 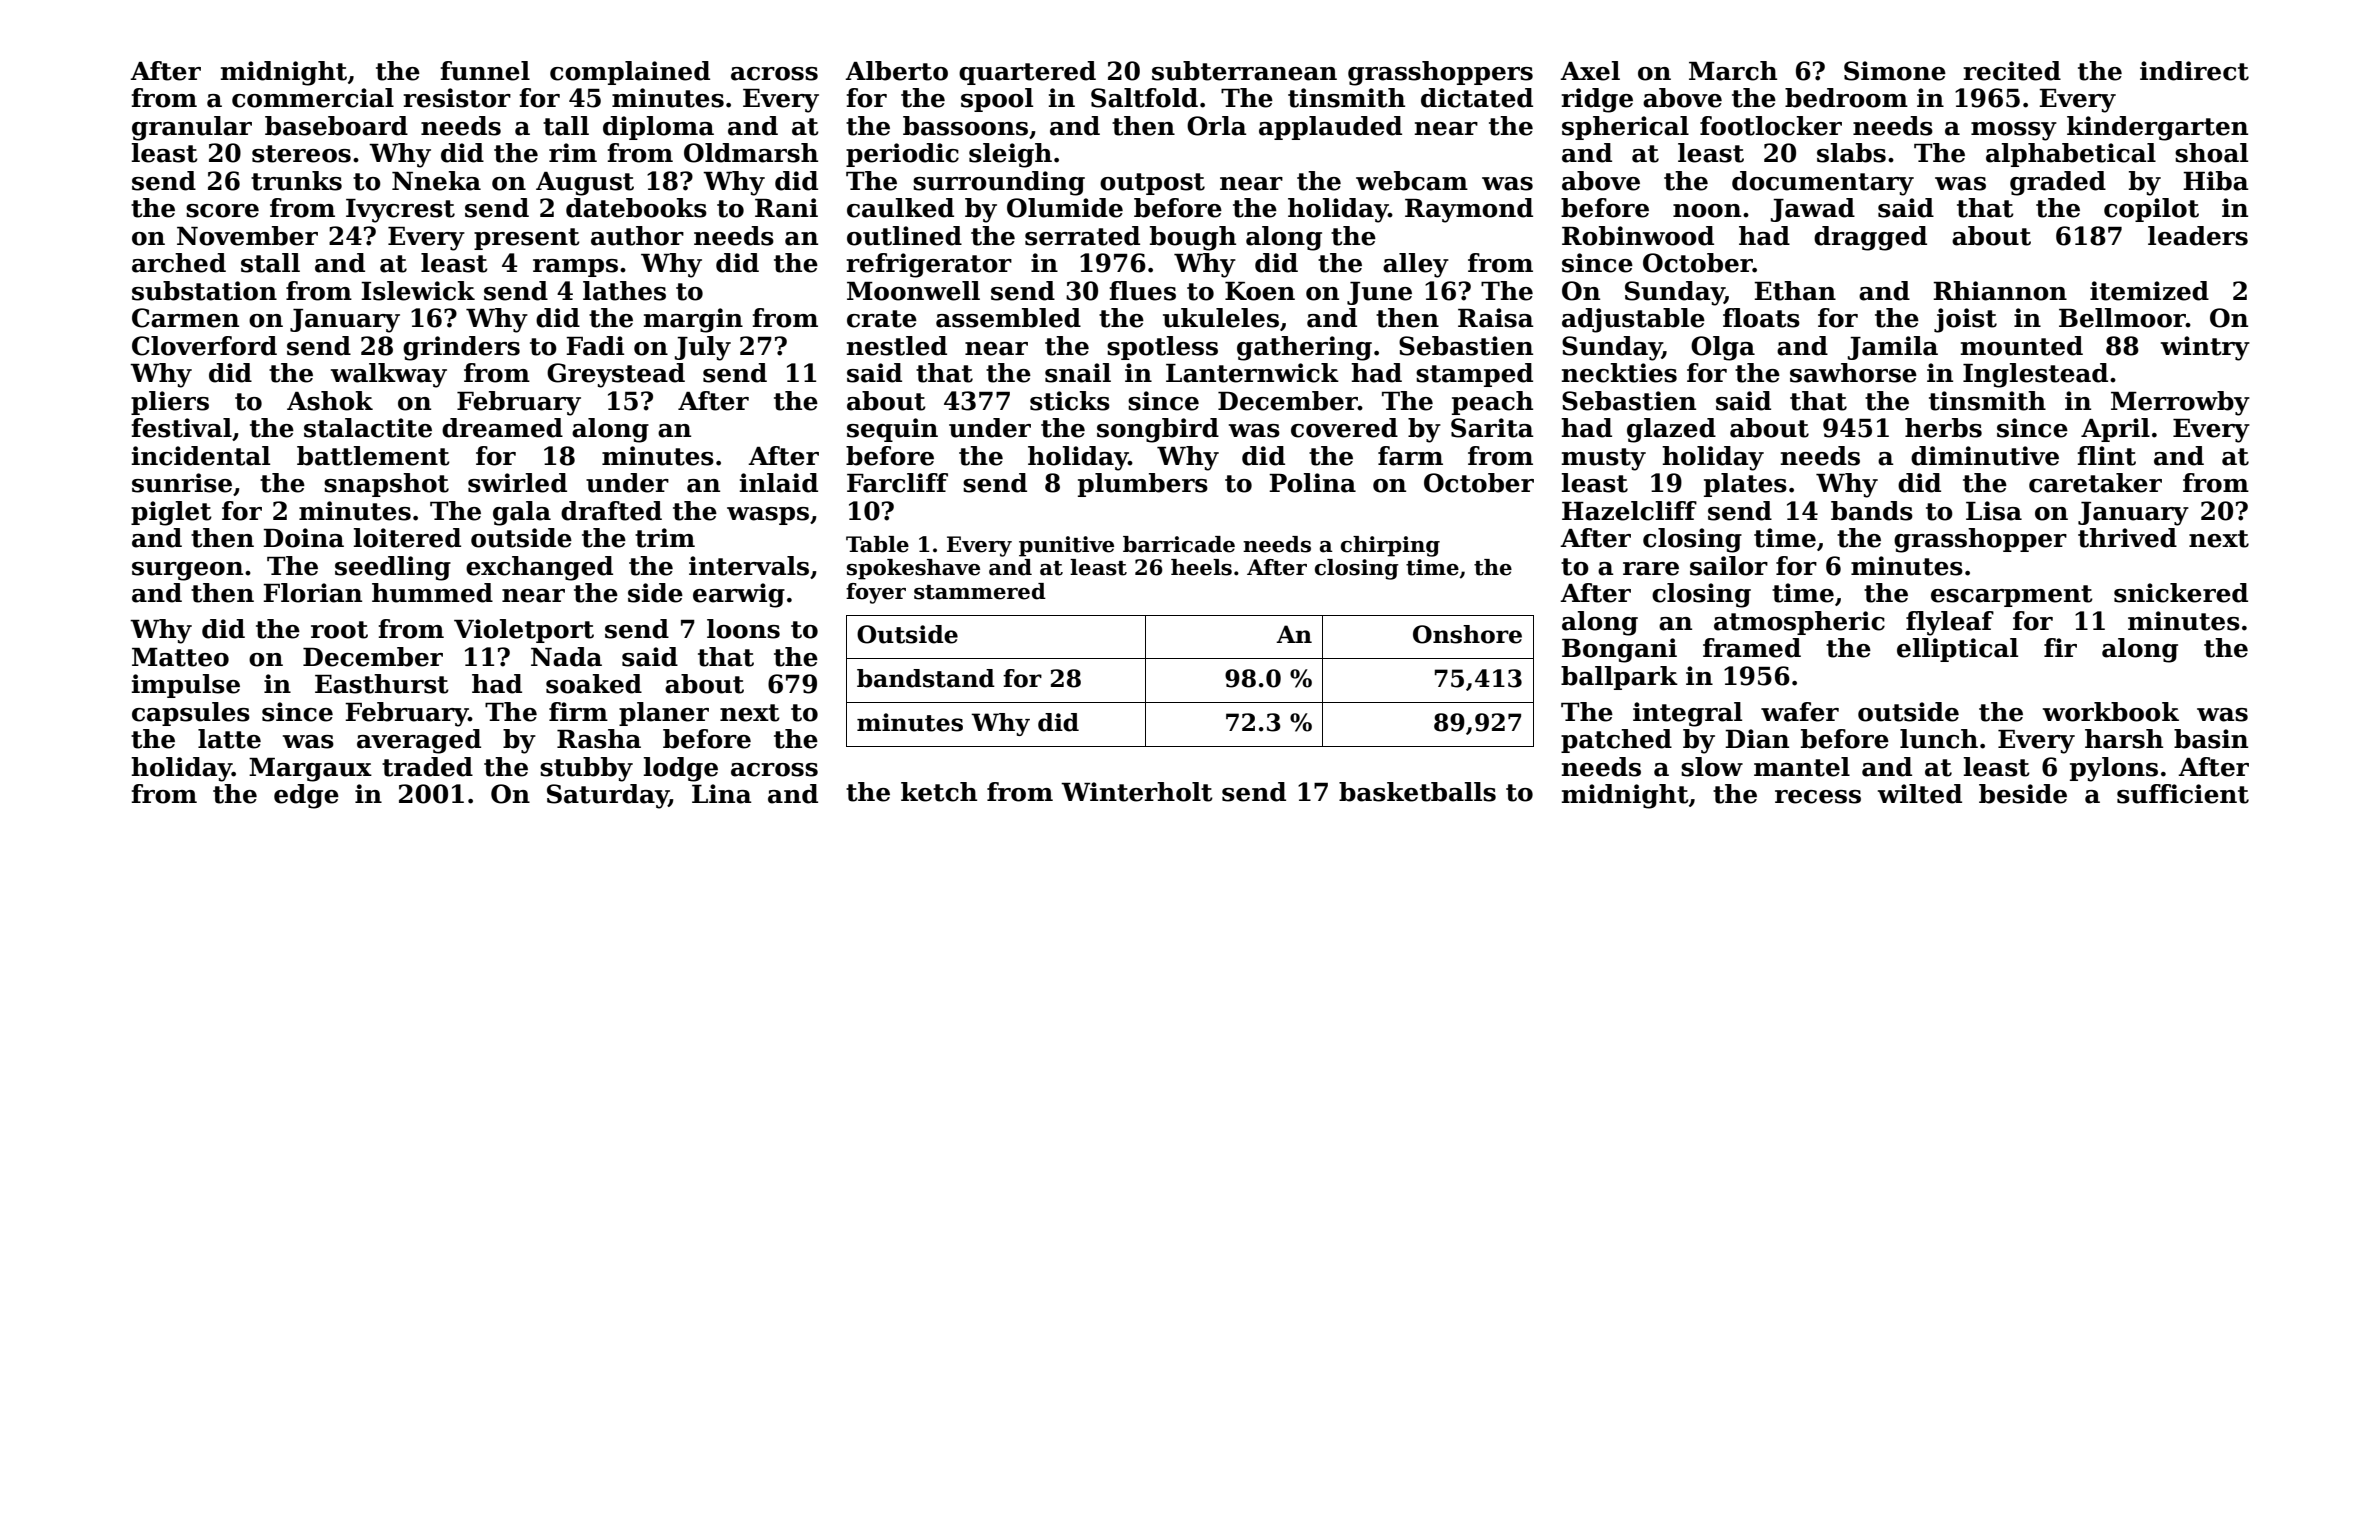 I want to click on funnel, so click(x=485, y=71).
